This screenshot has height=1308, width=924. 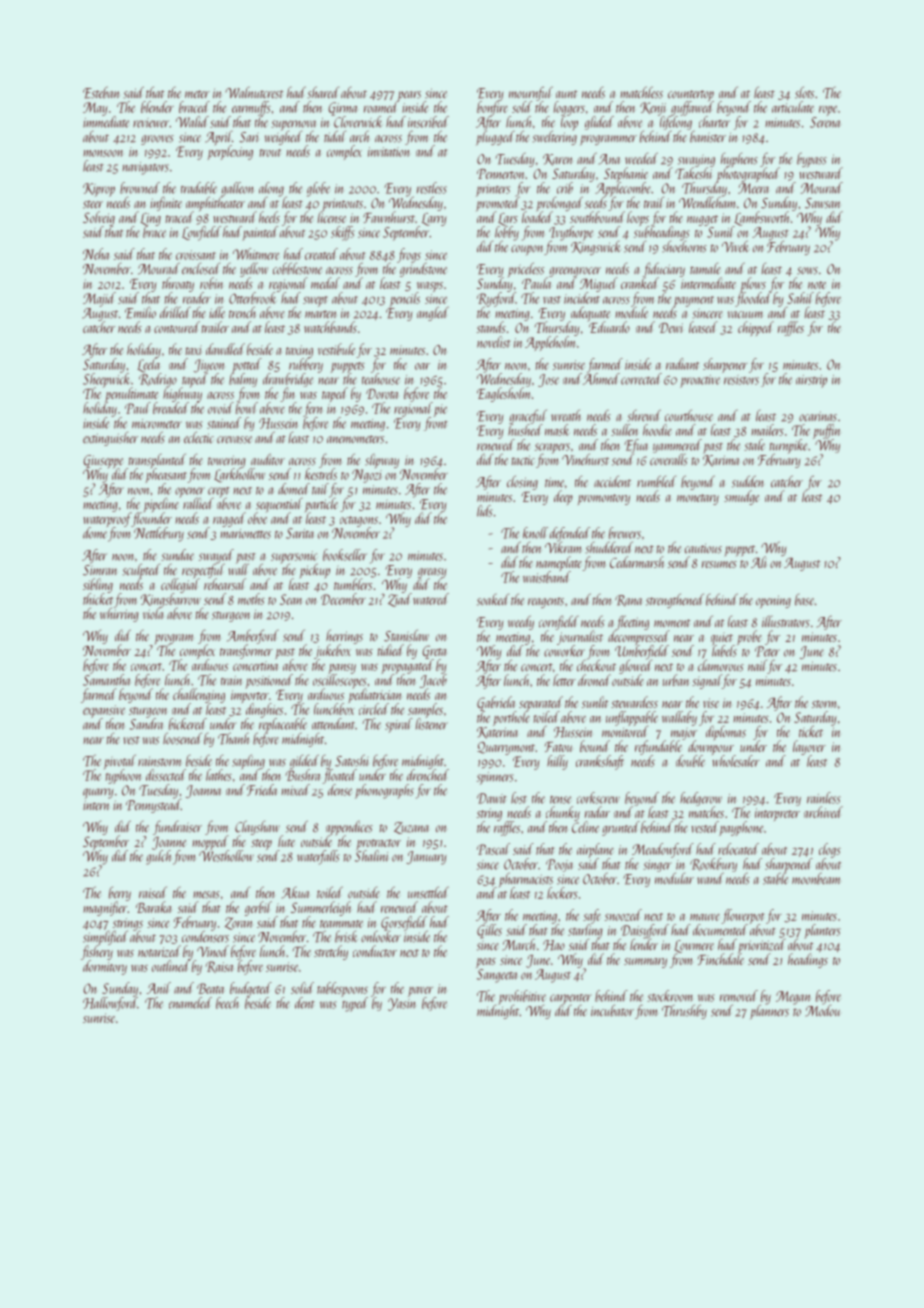 What do you see at coordinates (546, 603) in the screenshot?
I see `reagents` at bounding box center [546, 603].
